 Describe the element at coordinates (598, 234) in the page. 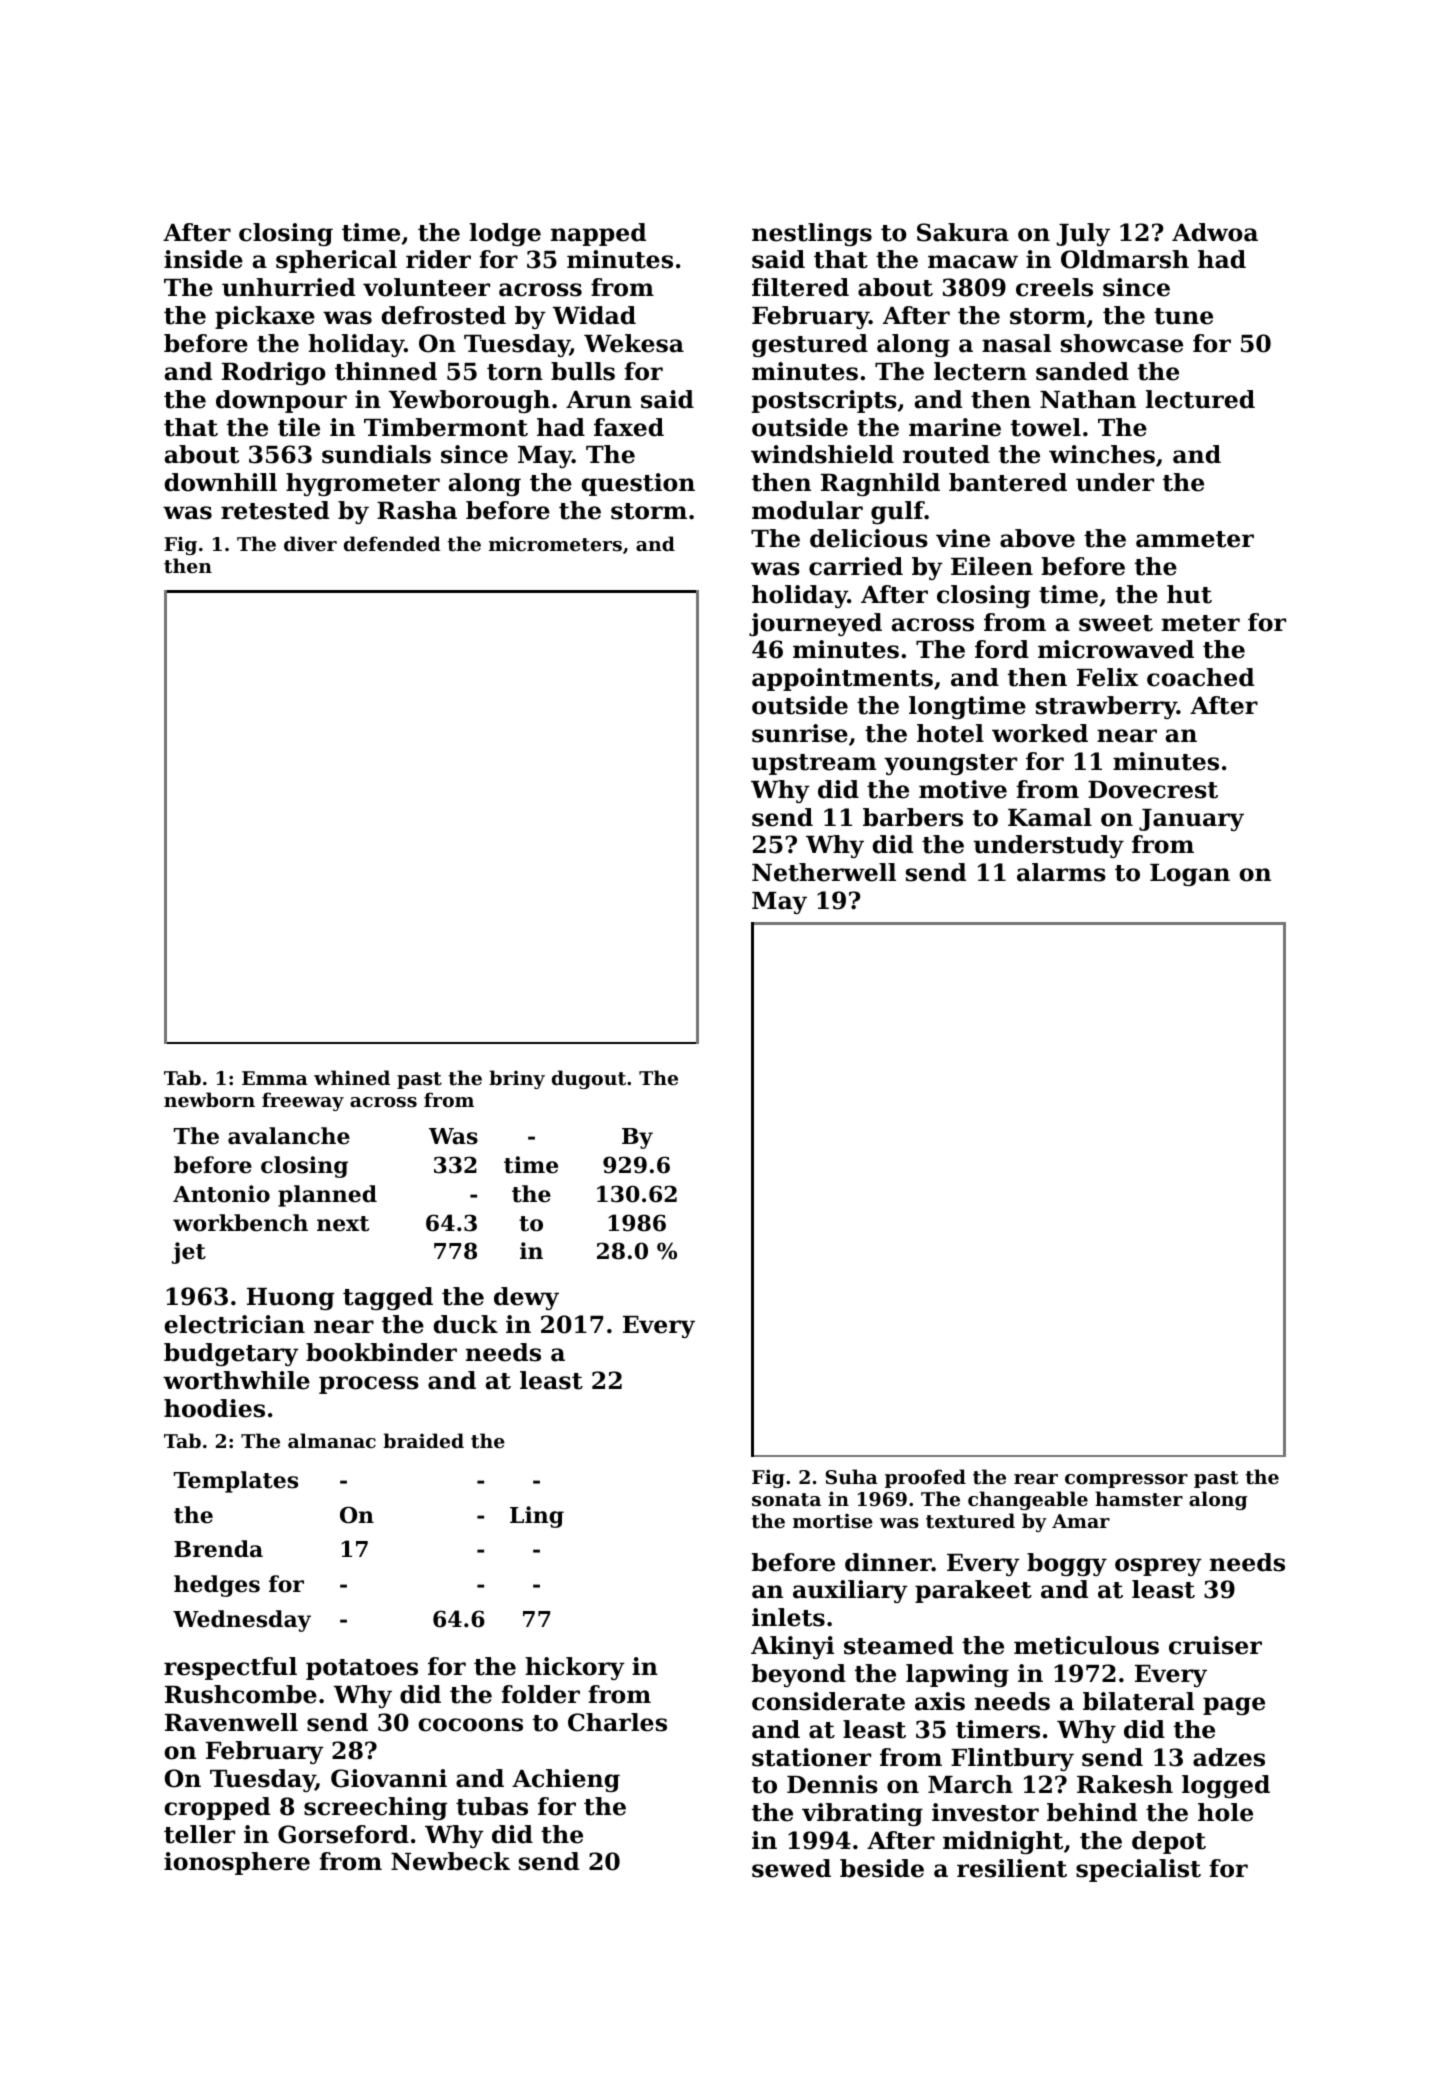

I see `napped` at that location.
